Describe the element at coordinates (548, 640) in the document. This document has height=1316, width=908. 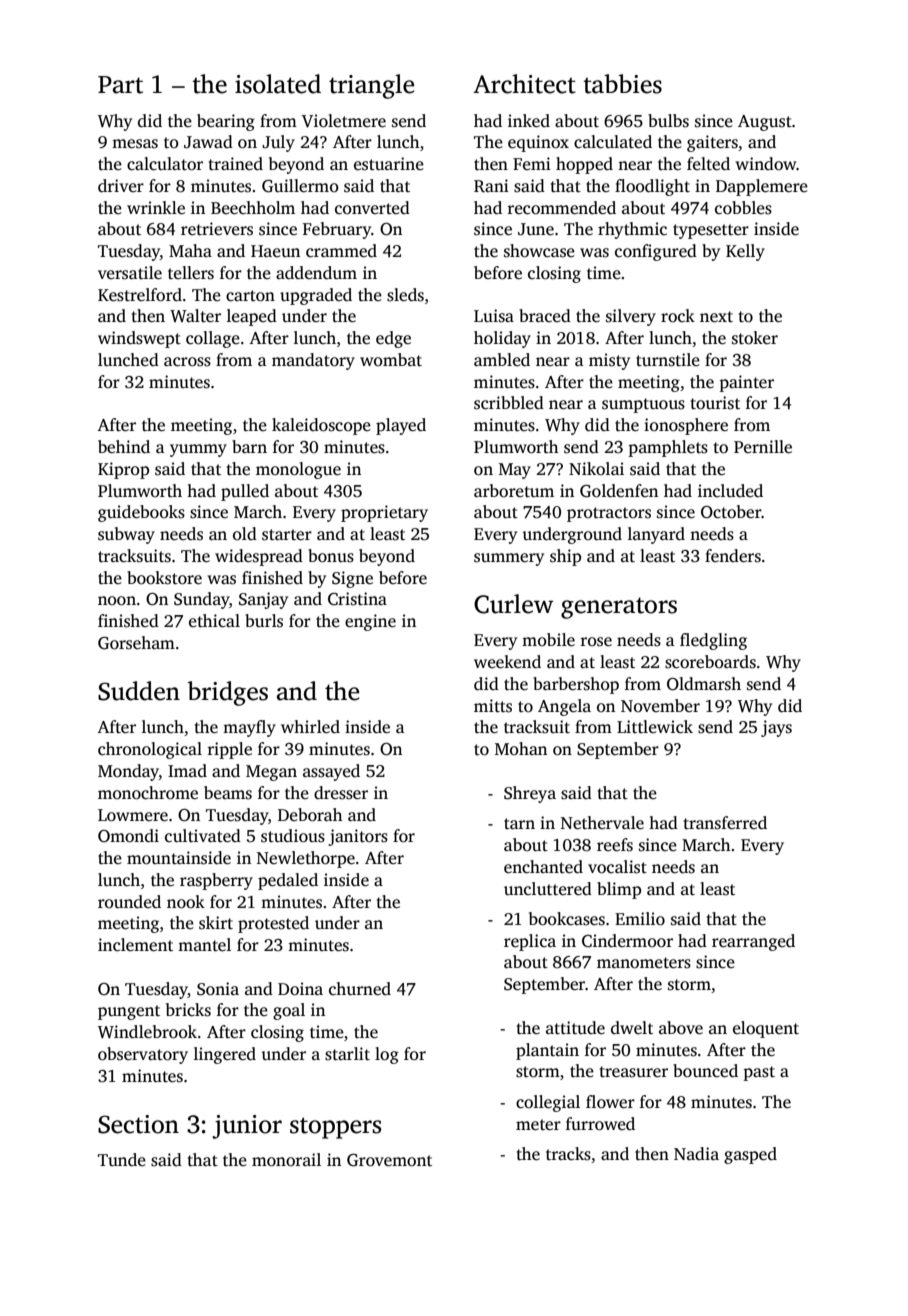
I see `mobile` at that location.
